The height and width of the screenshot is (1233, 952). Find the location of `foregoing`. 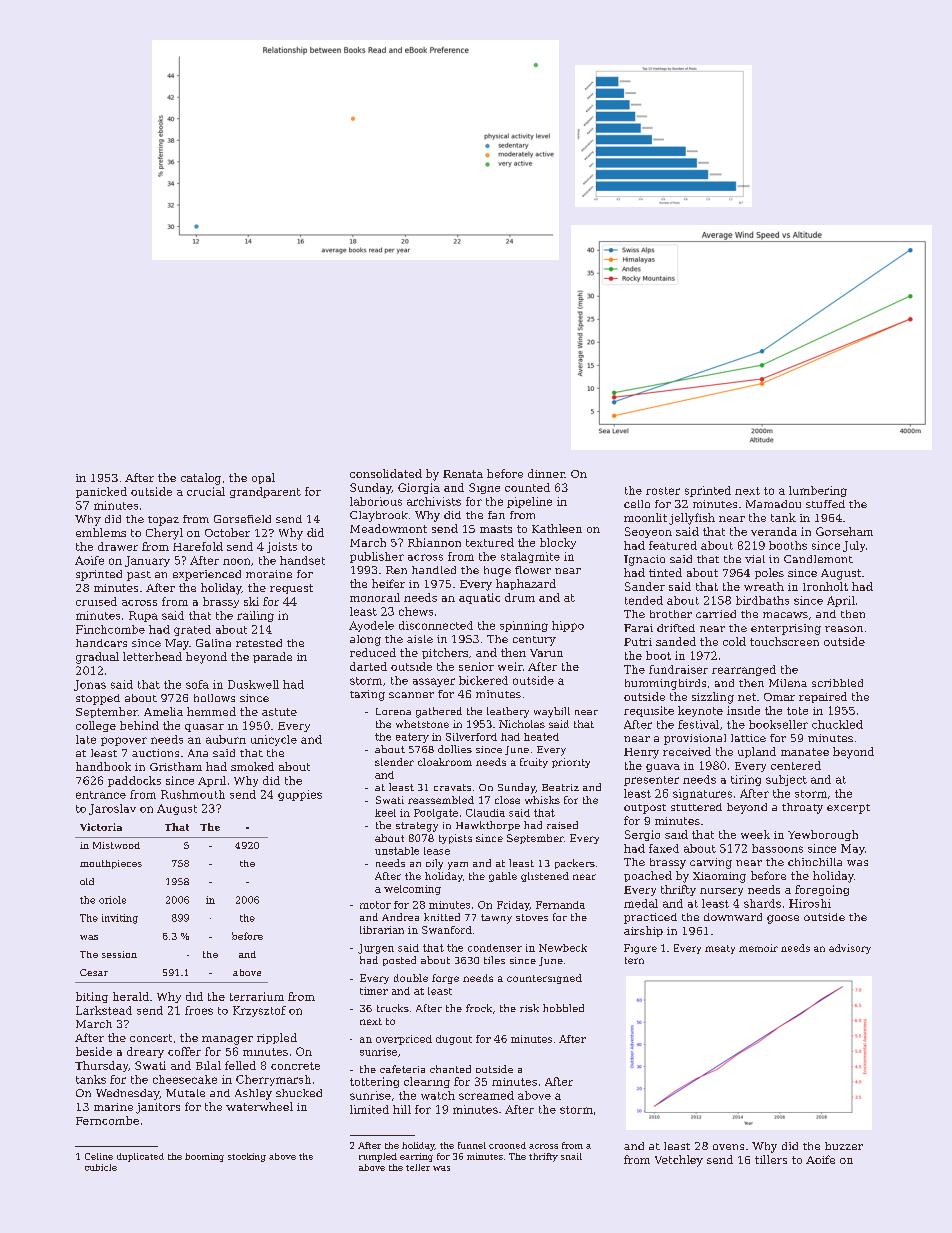

foregoing is located at coordinates (822, 890).
